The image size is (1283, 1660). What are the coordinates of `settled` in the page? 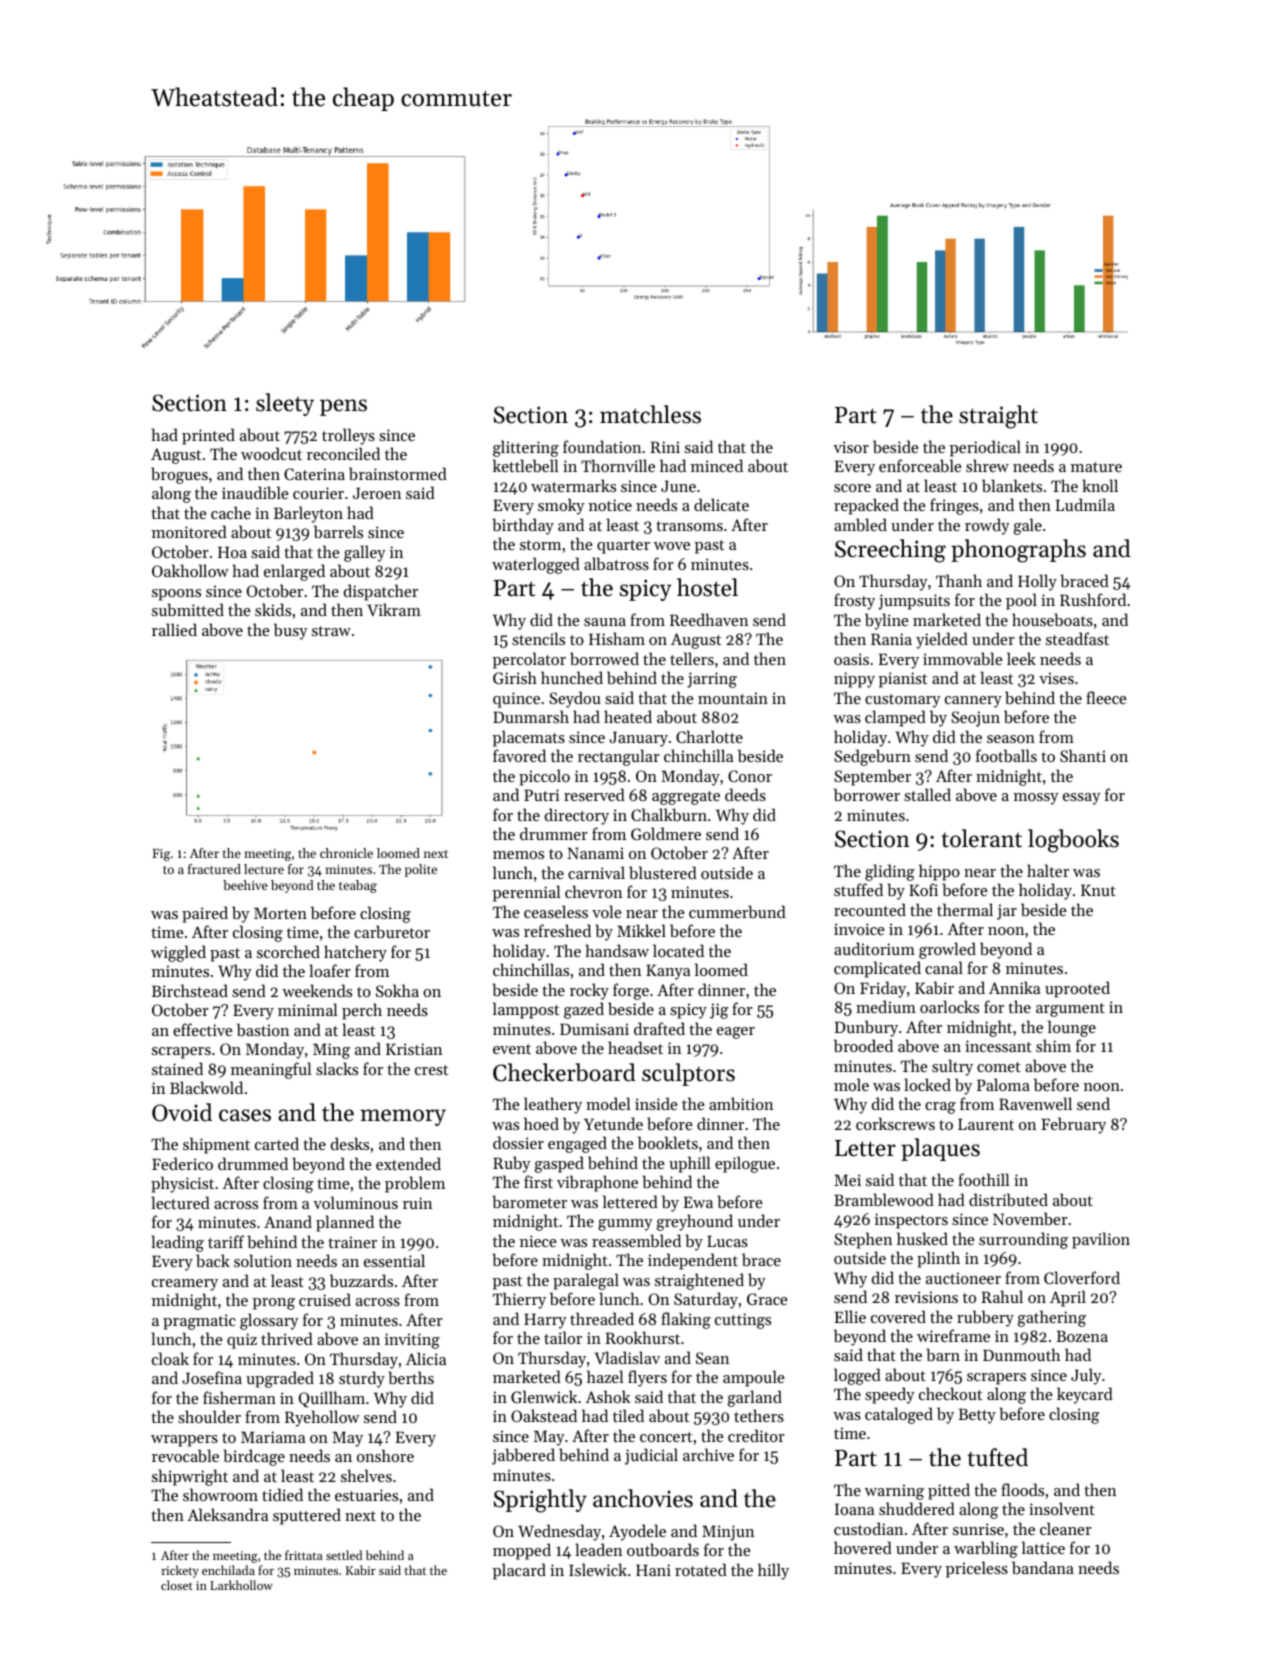 It's located at (344, 1555).
